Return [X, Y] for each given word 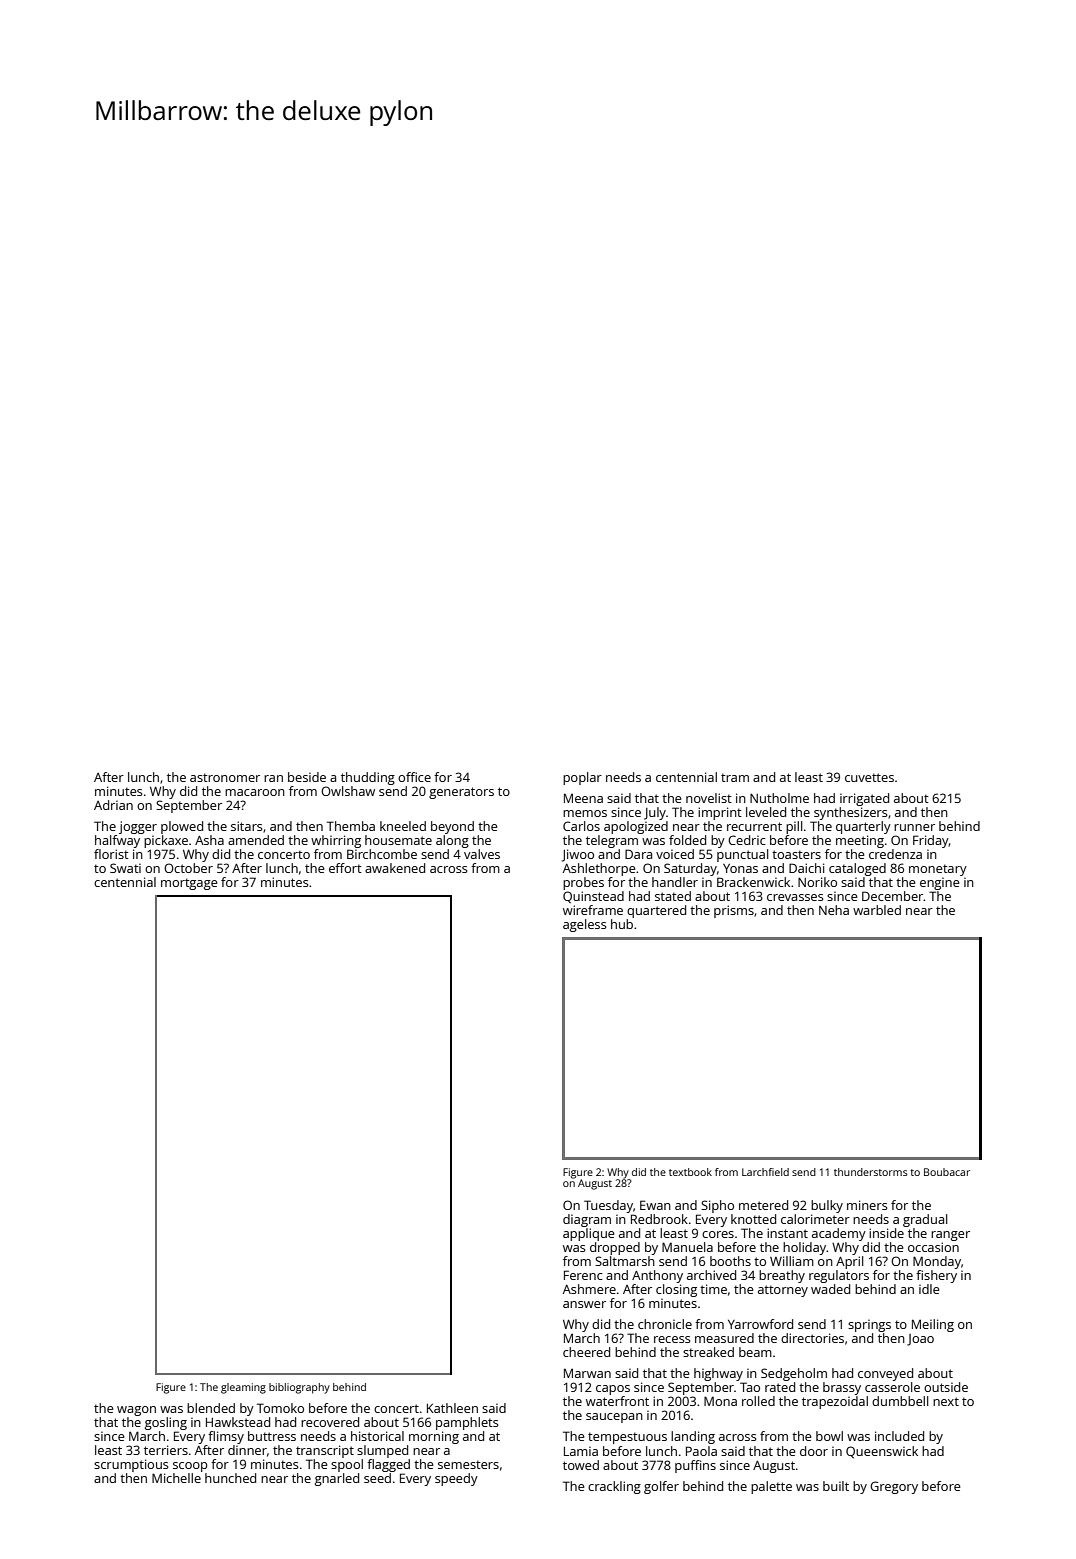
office [414, 777]
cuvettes [869, 777]
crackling [614, 1487]
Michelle [176, 1478]
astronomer [225, 777]
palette [771, 1487]
